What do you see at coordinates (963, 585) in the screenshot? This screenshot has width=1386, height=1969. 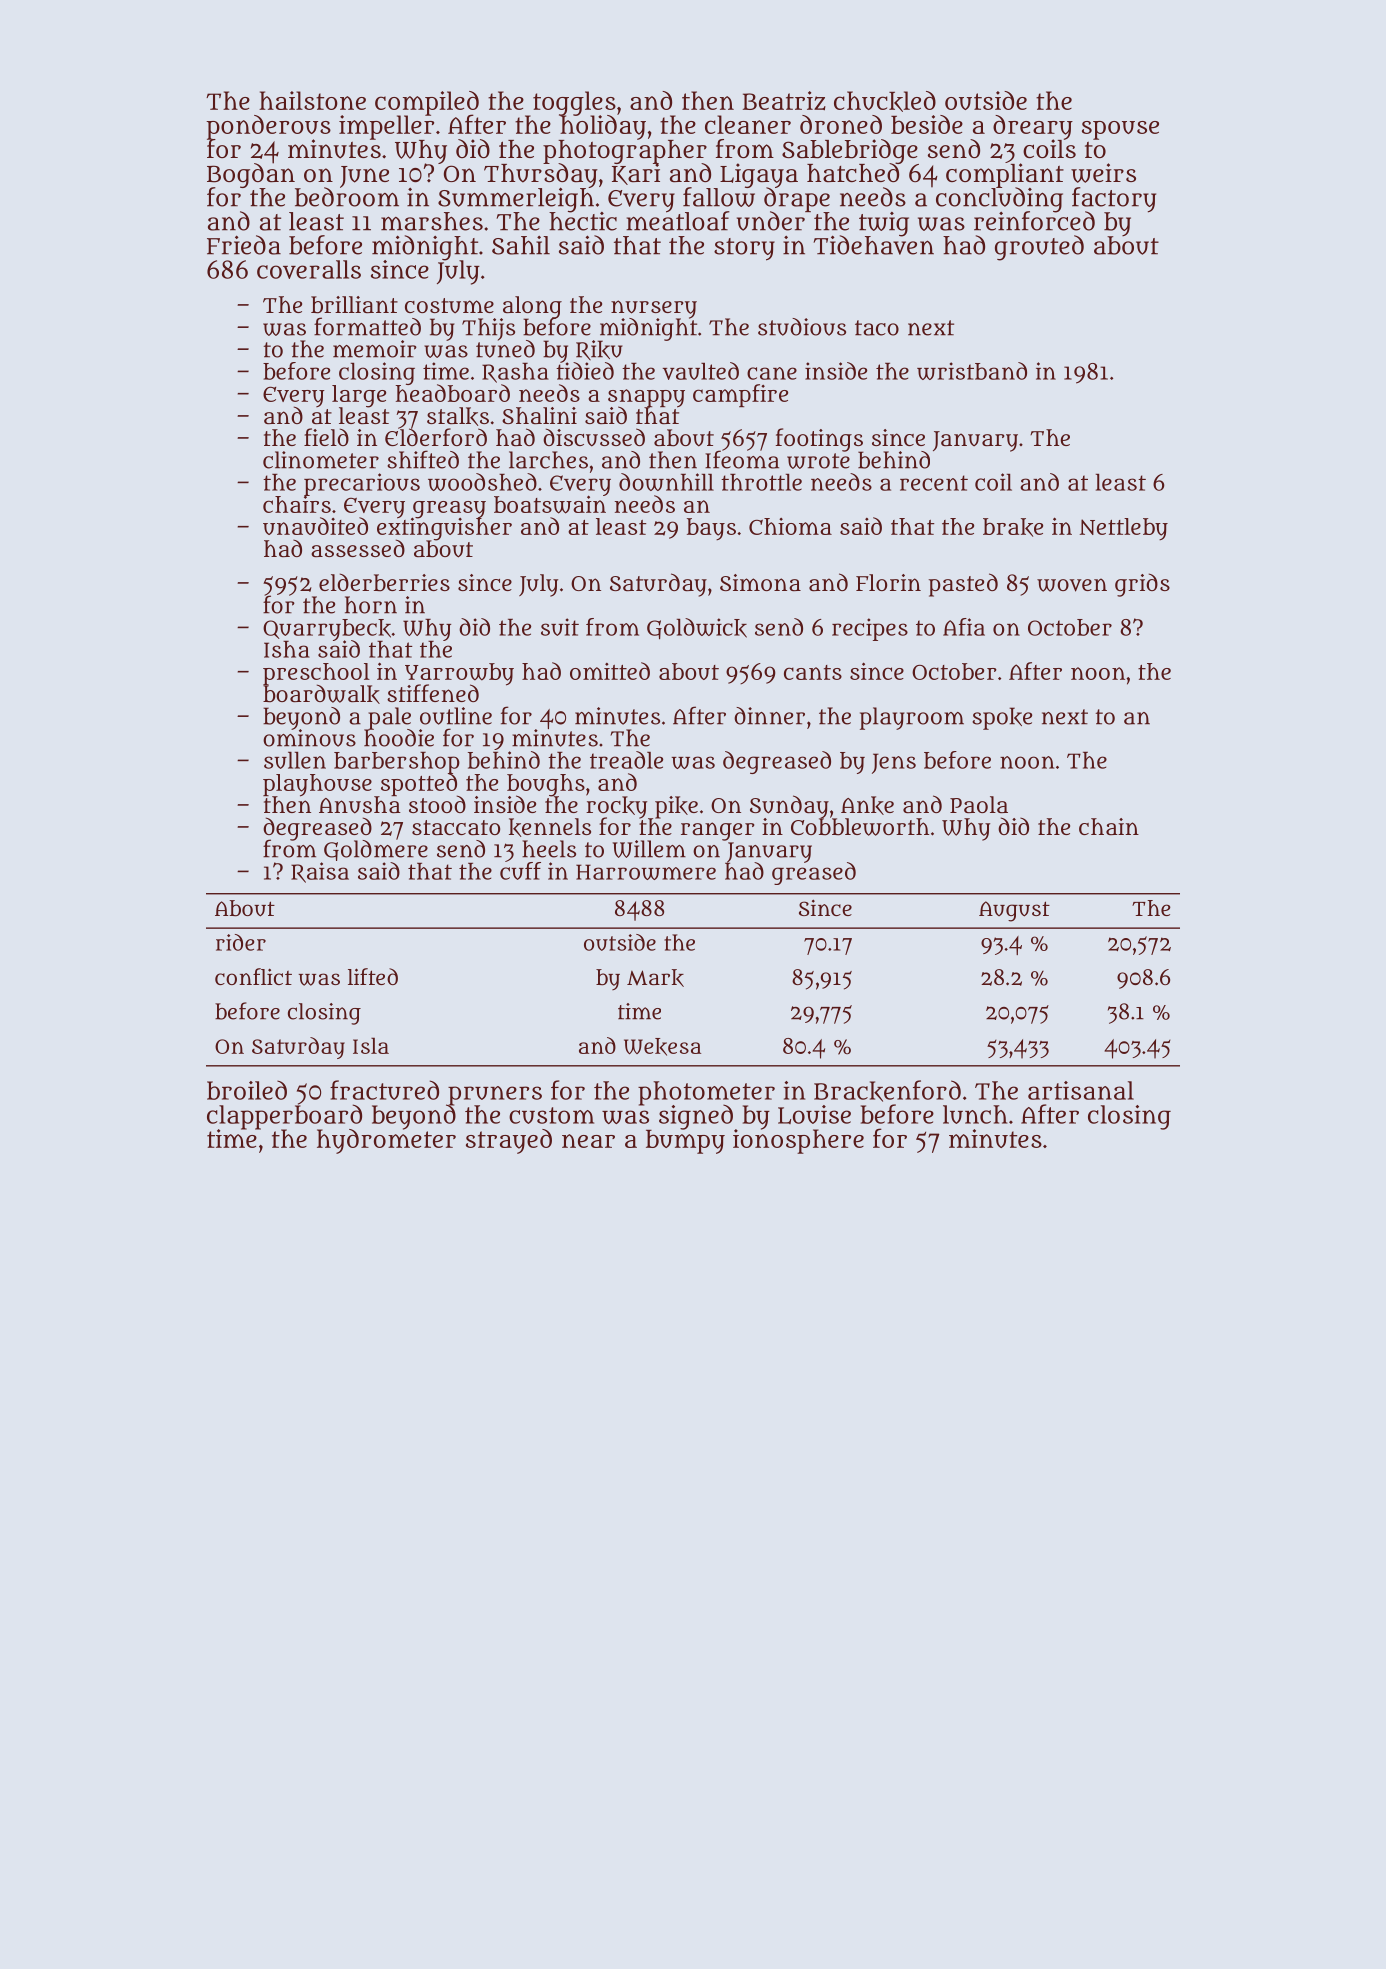 I see `pasted` at bounding box center [963, 585].
